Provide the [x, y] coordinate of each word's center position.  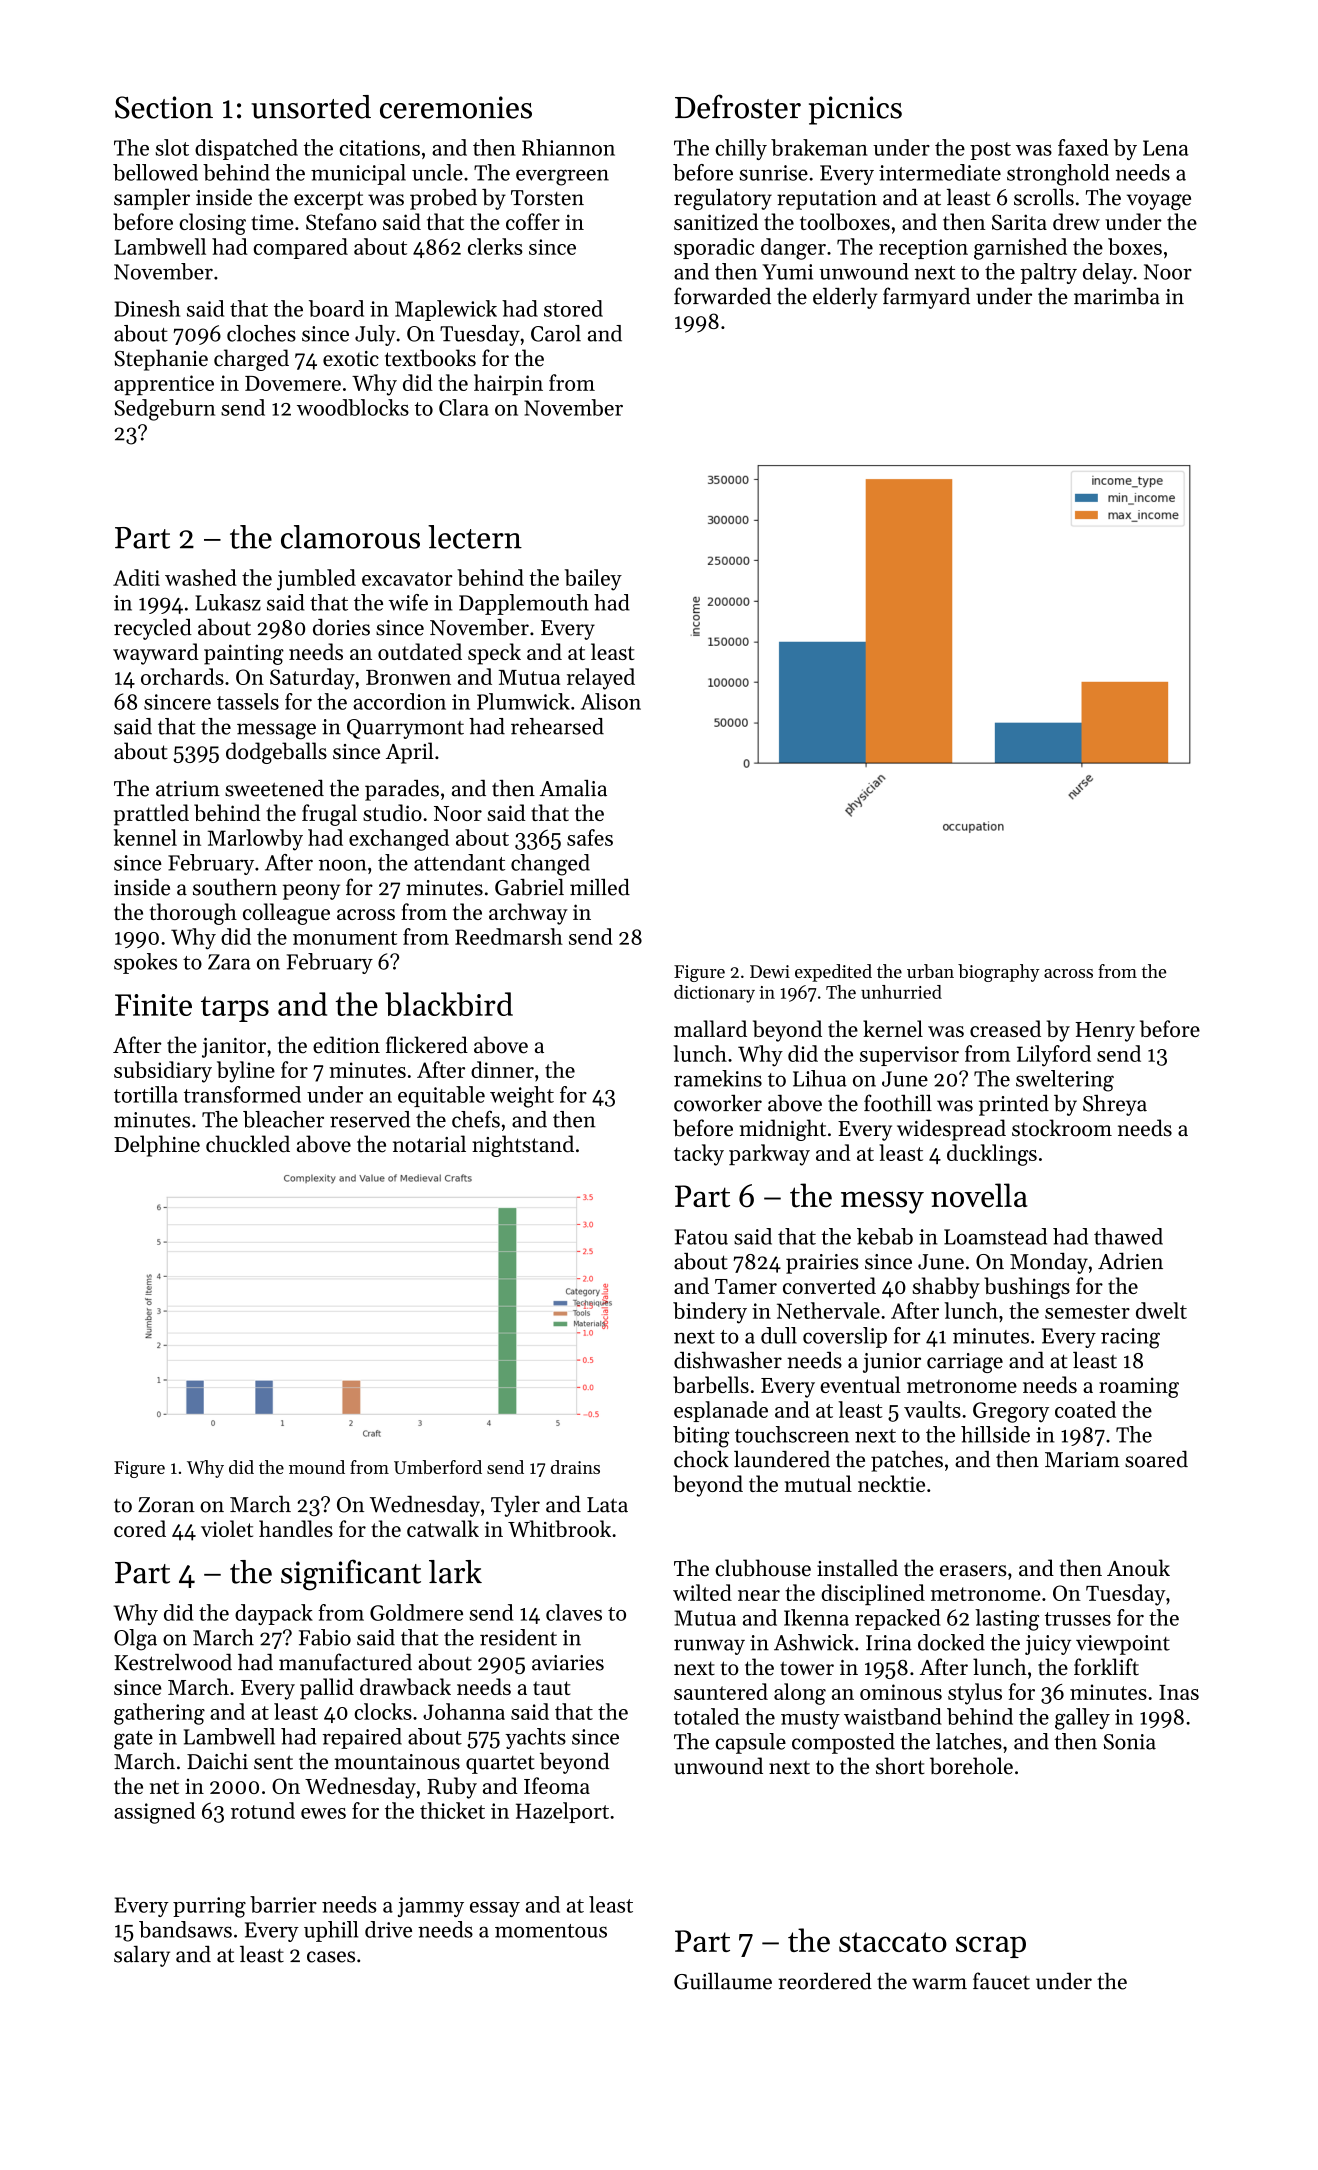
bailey [593, 580]
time [272, 222]
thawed [1128, 1236]
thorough [193, 914]
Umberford [438, 1467]
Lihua [820, 1078]
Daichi [217, 1761]
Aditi [136, 577]
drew [1076, 221]
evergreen [562, 177]
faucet [1001, 1981]
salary [142, 1956]
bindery [710, 1313]
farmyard [926, 298]
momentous [551, 1931]
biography [999, 973]
